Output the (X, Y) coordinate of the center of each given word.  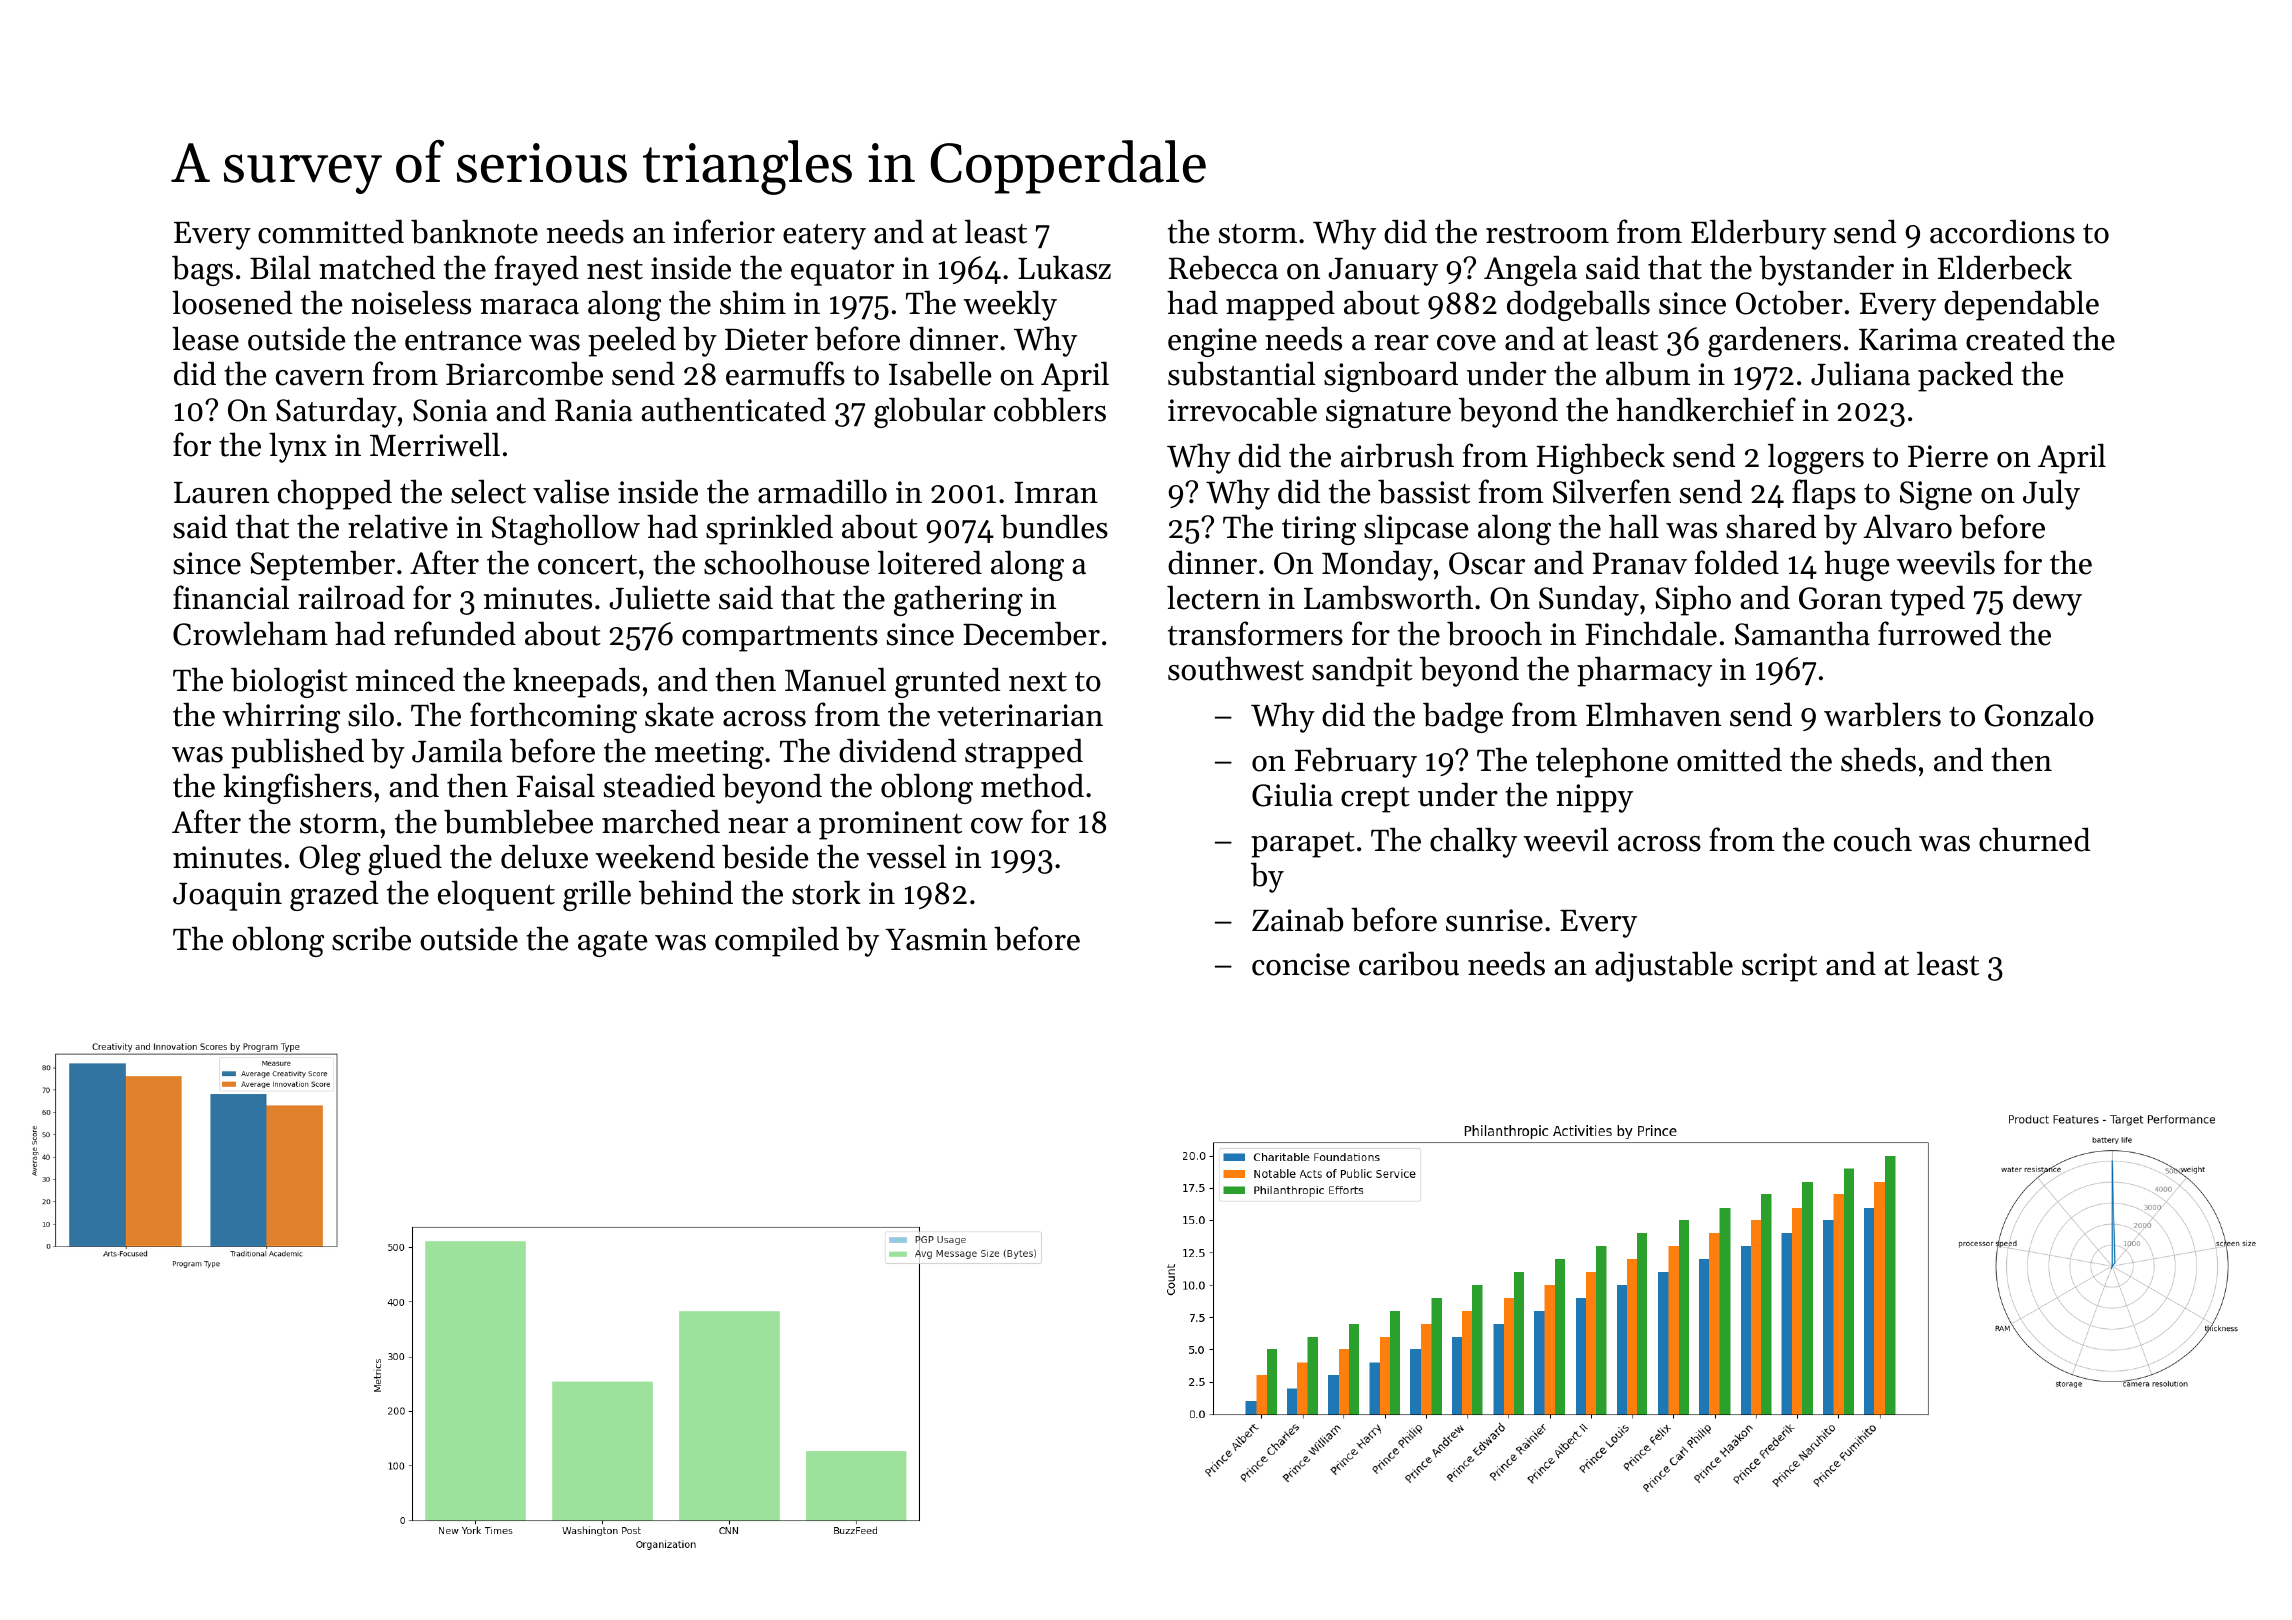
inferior (724, 231)
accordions (2002, 231)
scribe (371, 938)
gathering (958, 600)
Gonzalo (2039, 714)
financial (231, 597)
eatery (824, 237)
